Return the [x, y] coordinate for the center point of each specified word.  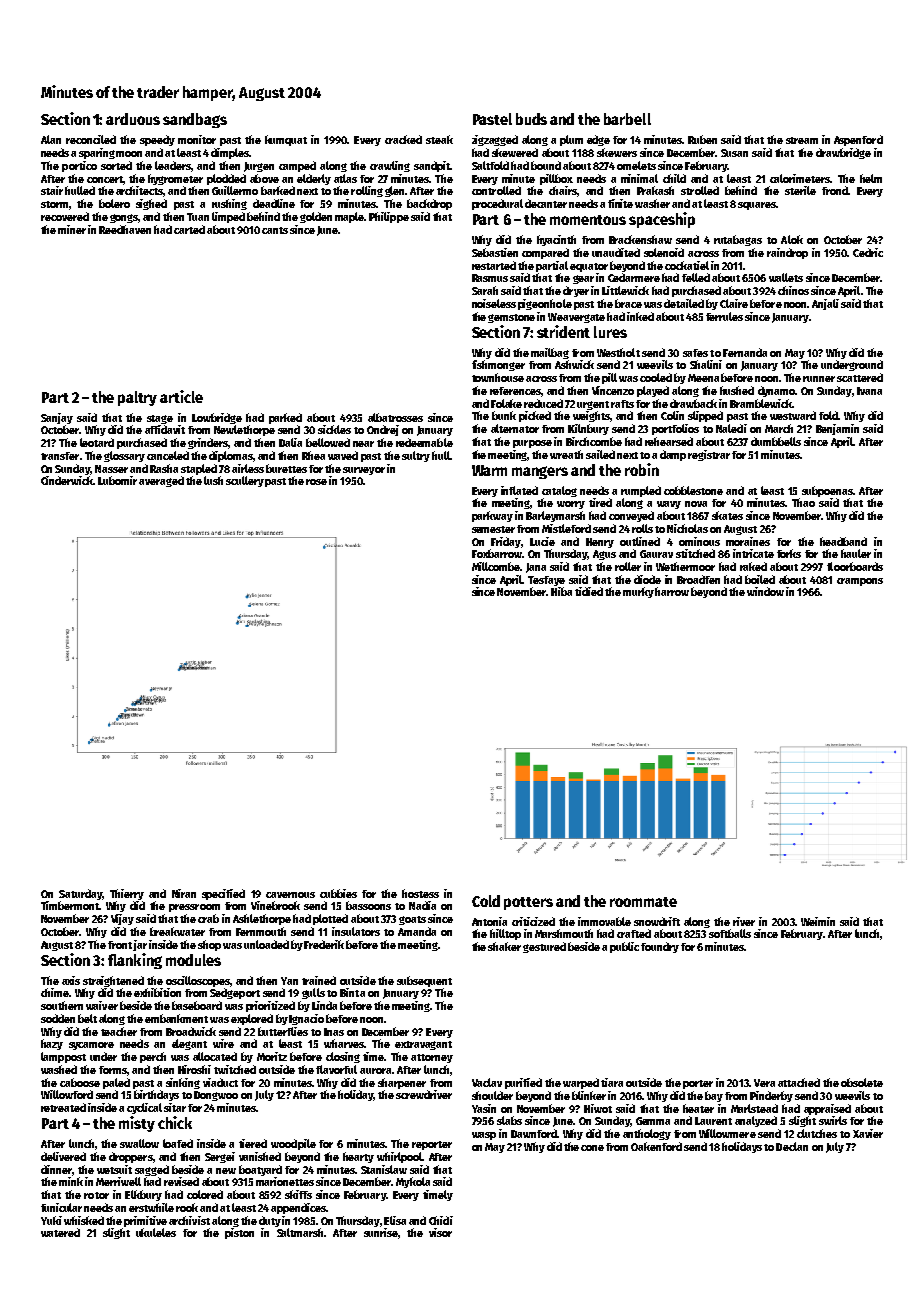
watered [60, 1232]
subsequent [424, 981]
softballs [730, 933]
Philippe [389, 217]
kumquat [286, 140]
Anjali [825, 304]
